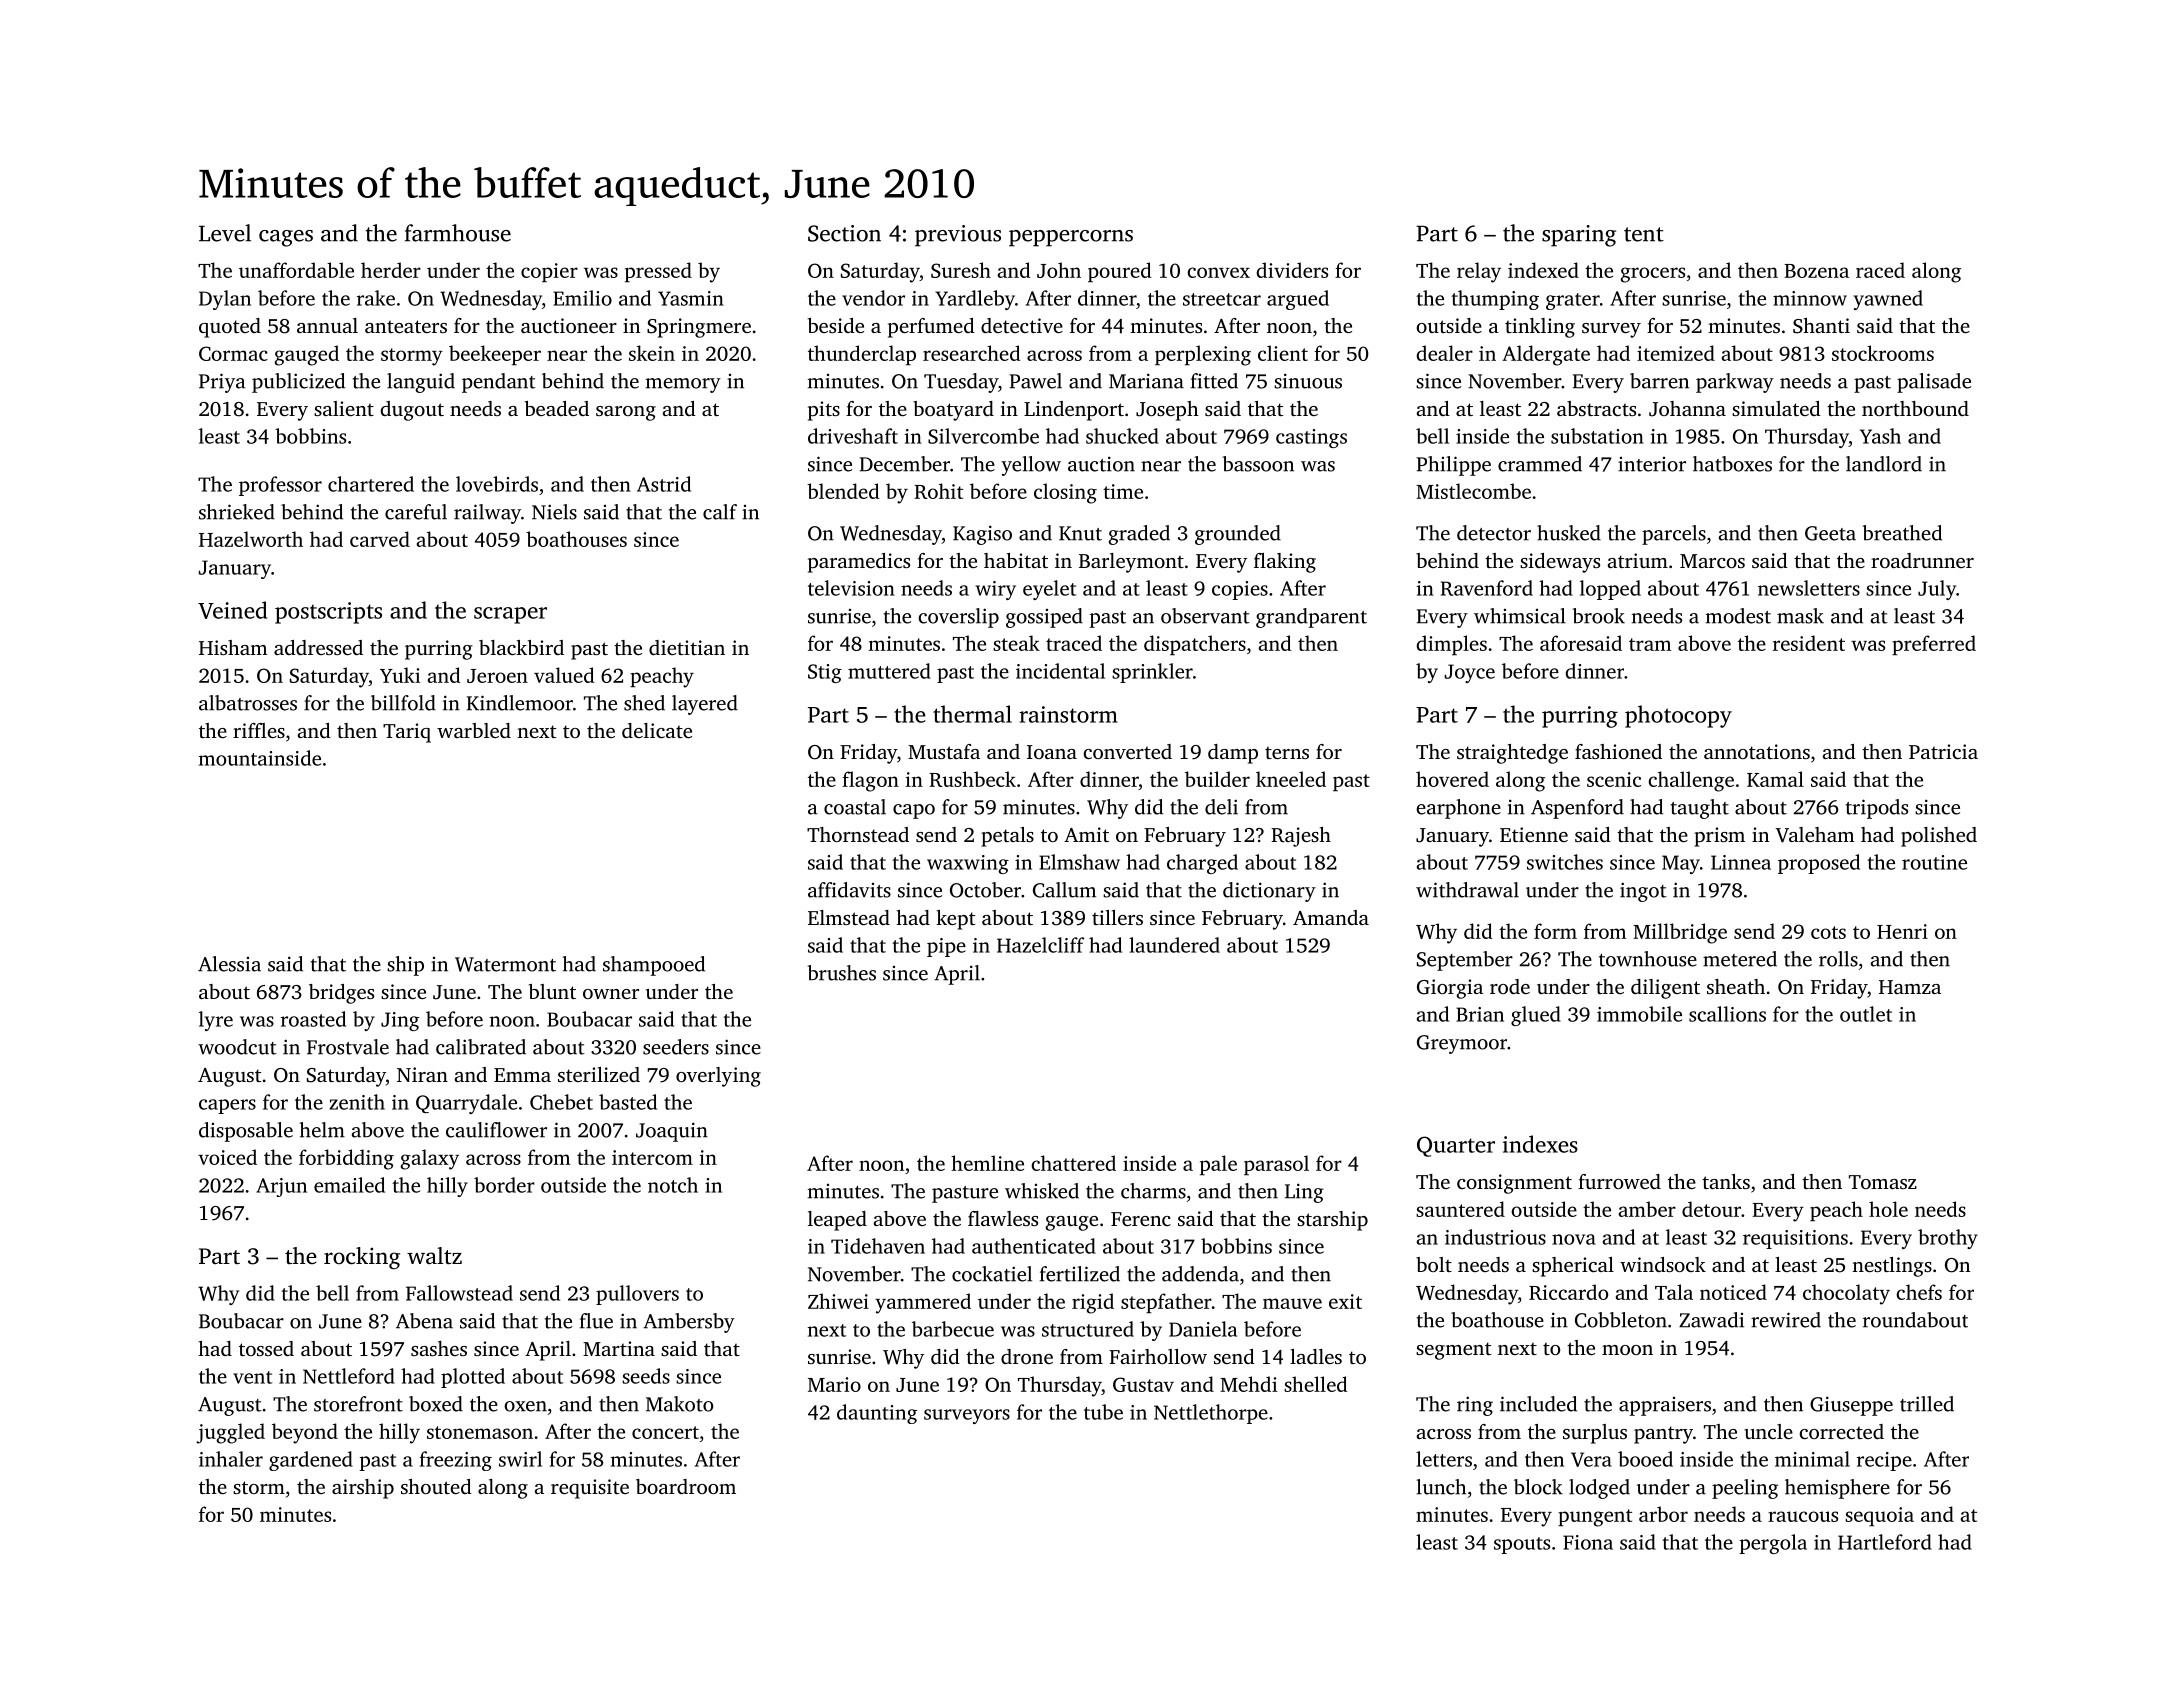  Describe the element at coordinates (1311, 438) in the screenshot. I see `castings` at that location.
